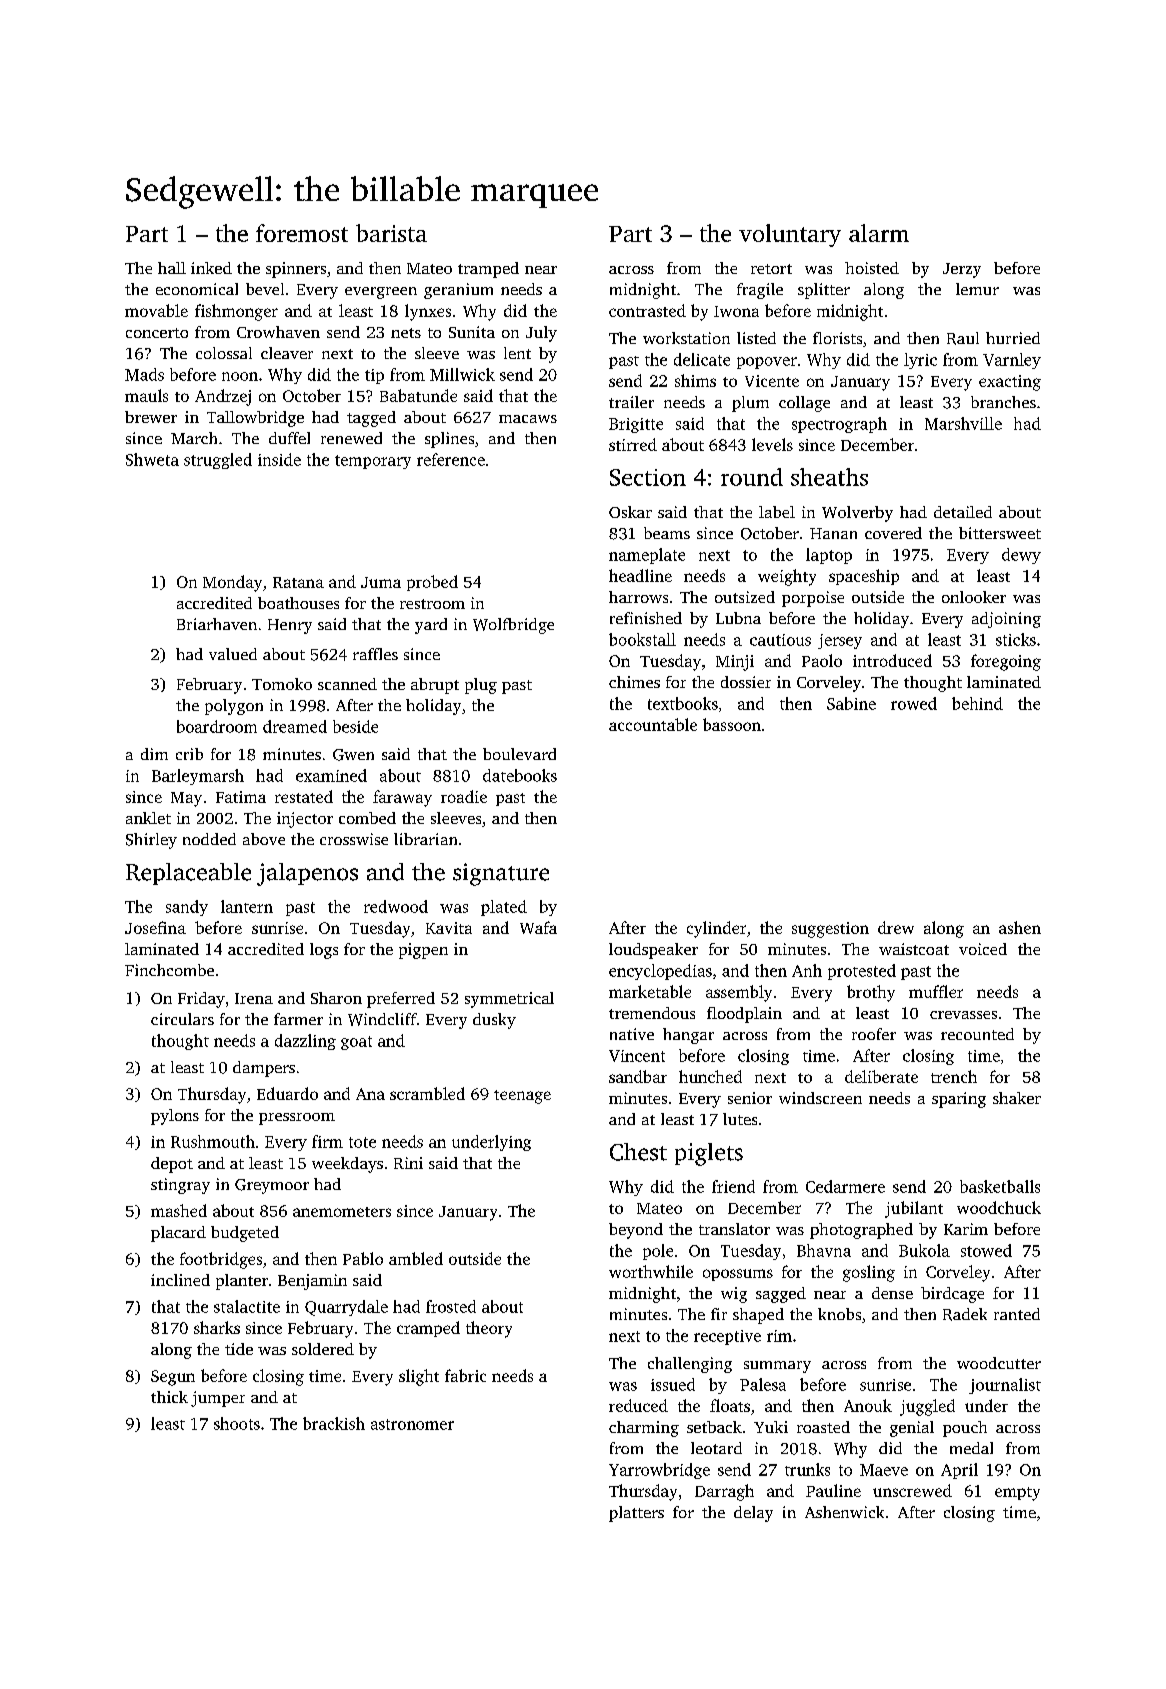 This image has width=1166, height=1689. I want to click on macaws, so click(528, 419).
